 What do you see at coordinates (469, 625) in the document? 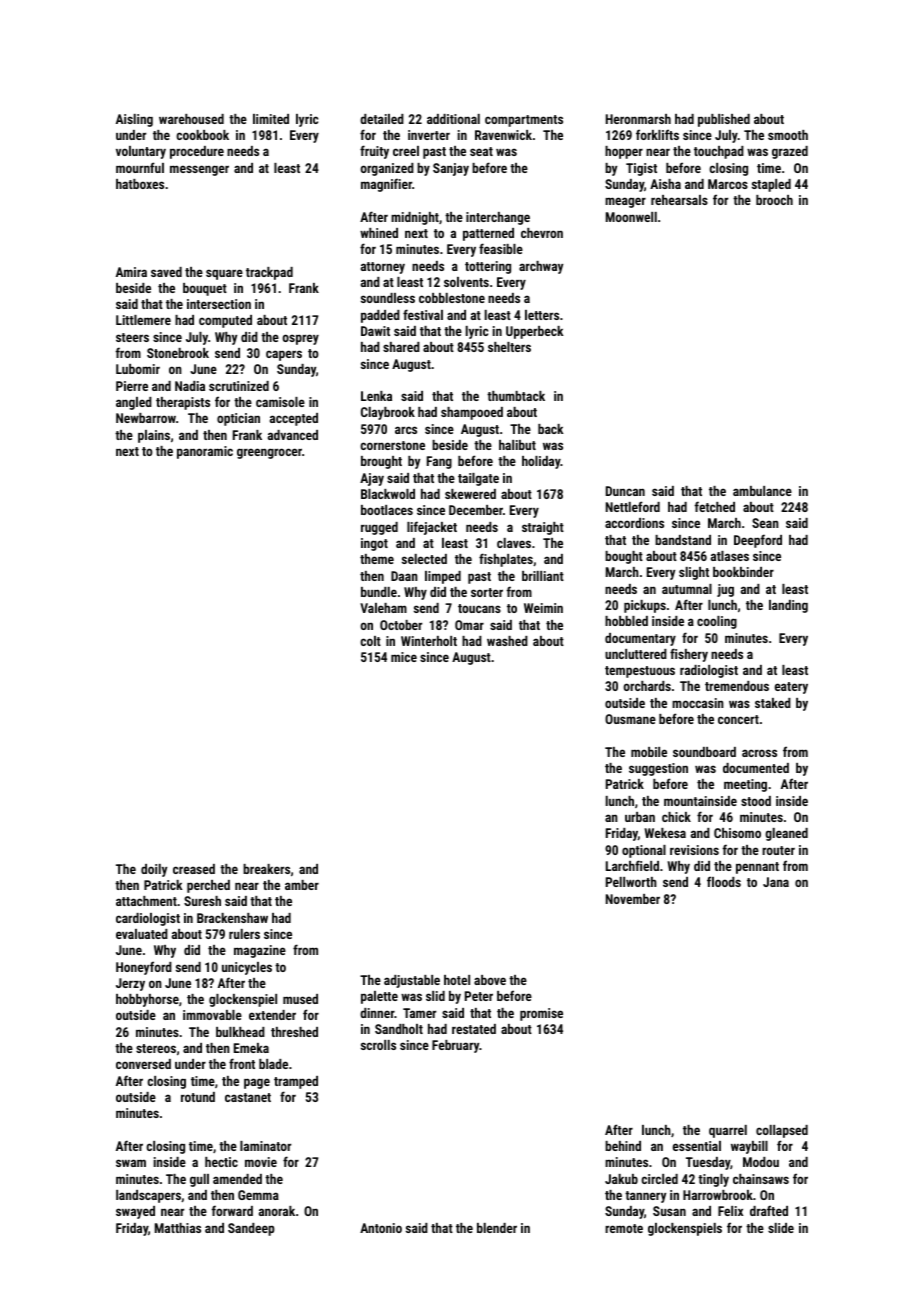
I see `Omar` at bounding box center [469, 625].
